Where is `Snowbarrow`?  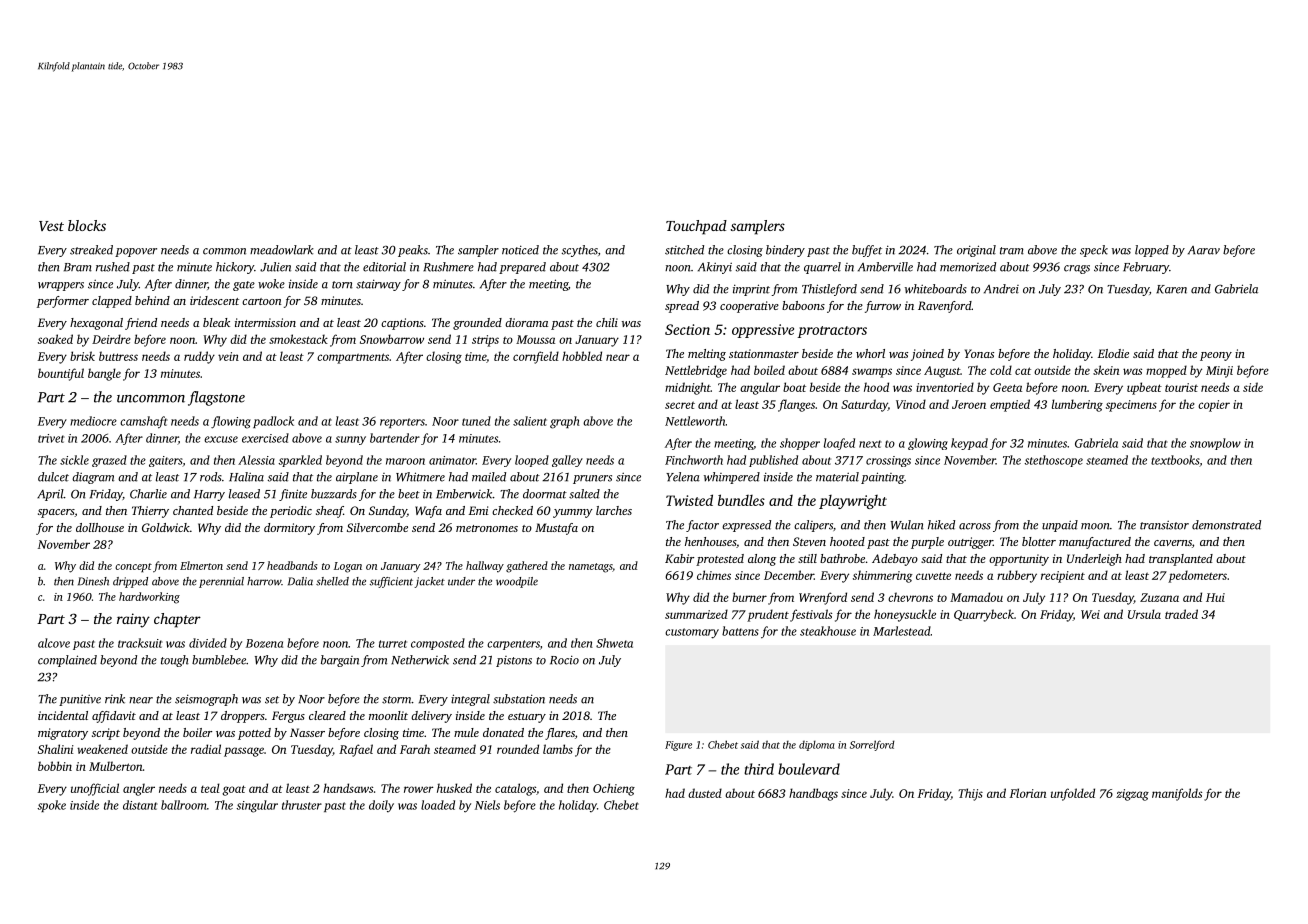
Snowbarrow is located at coordinates (392, 339).
